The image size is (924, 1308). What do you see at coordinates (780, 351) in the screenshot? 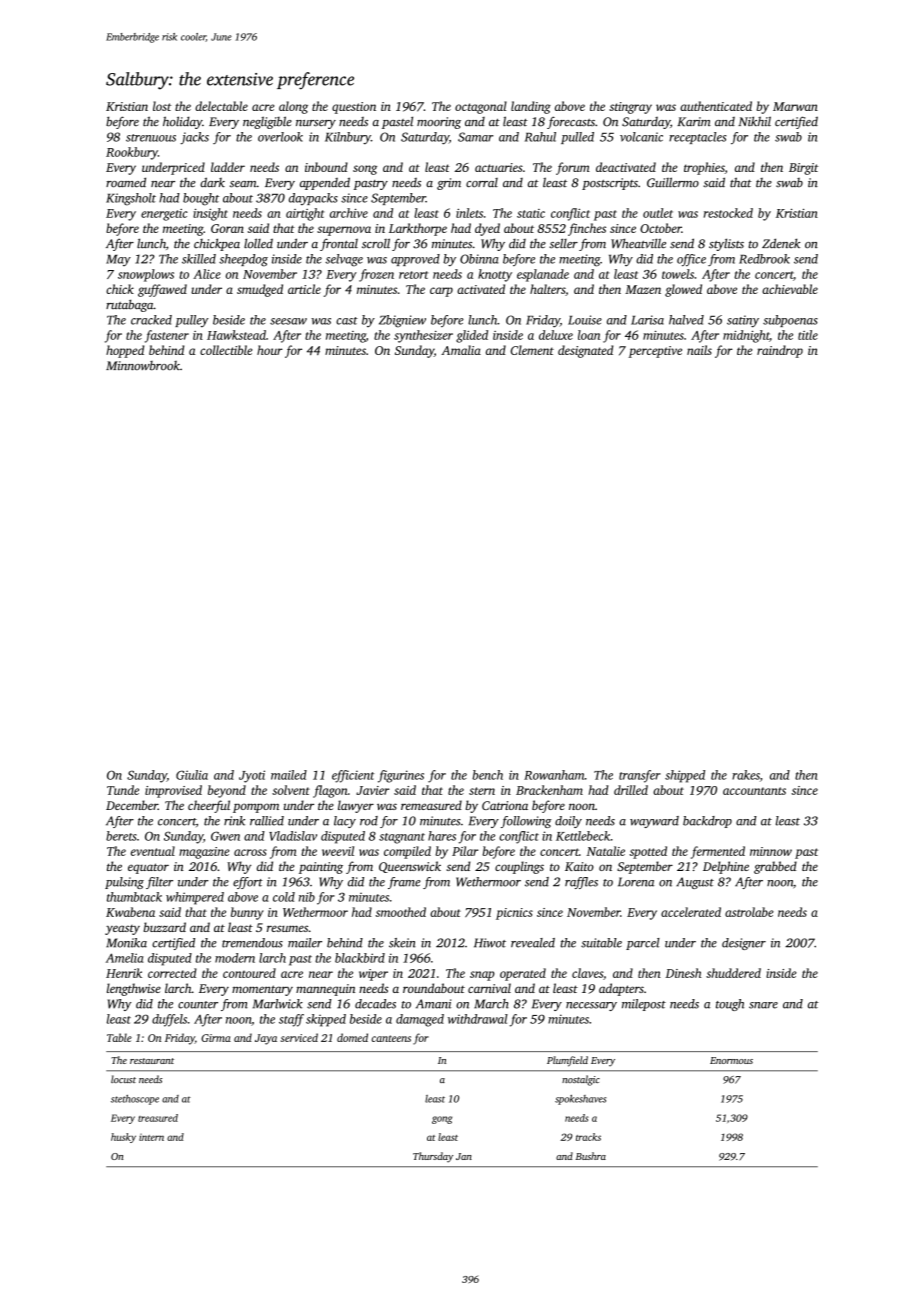
I see `raindrop` at bounding box center [780, 351].
